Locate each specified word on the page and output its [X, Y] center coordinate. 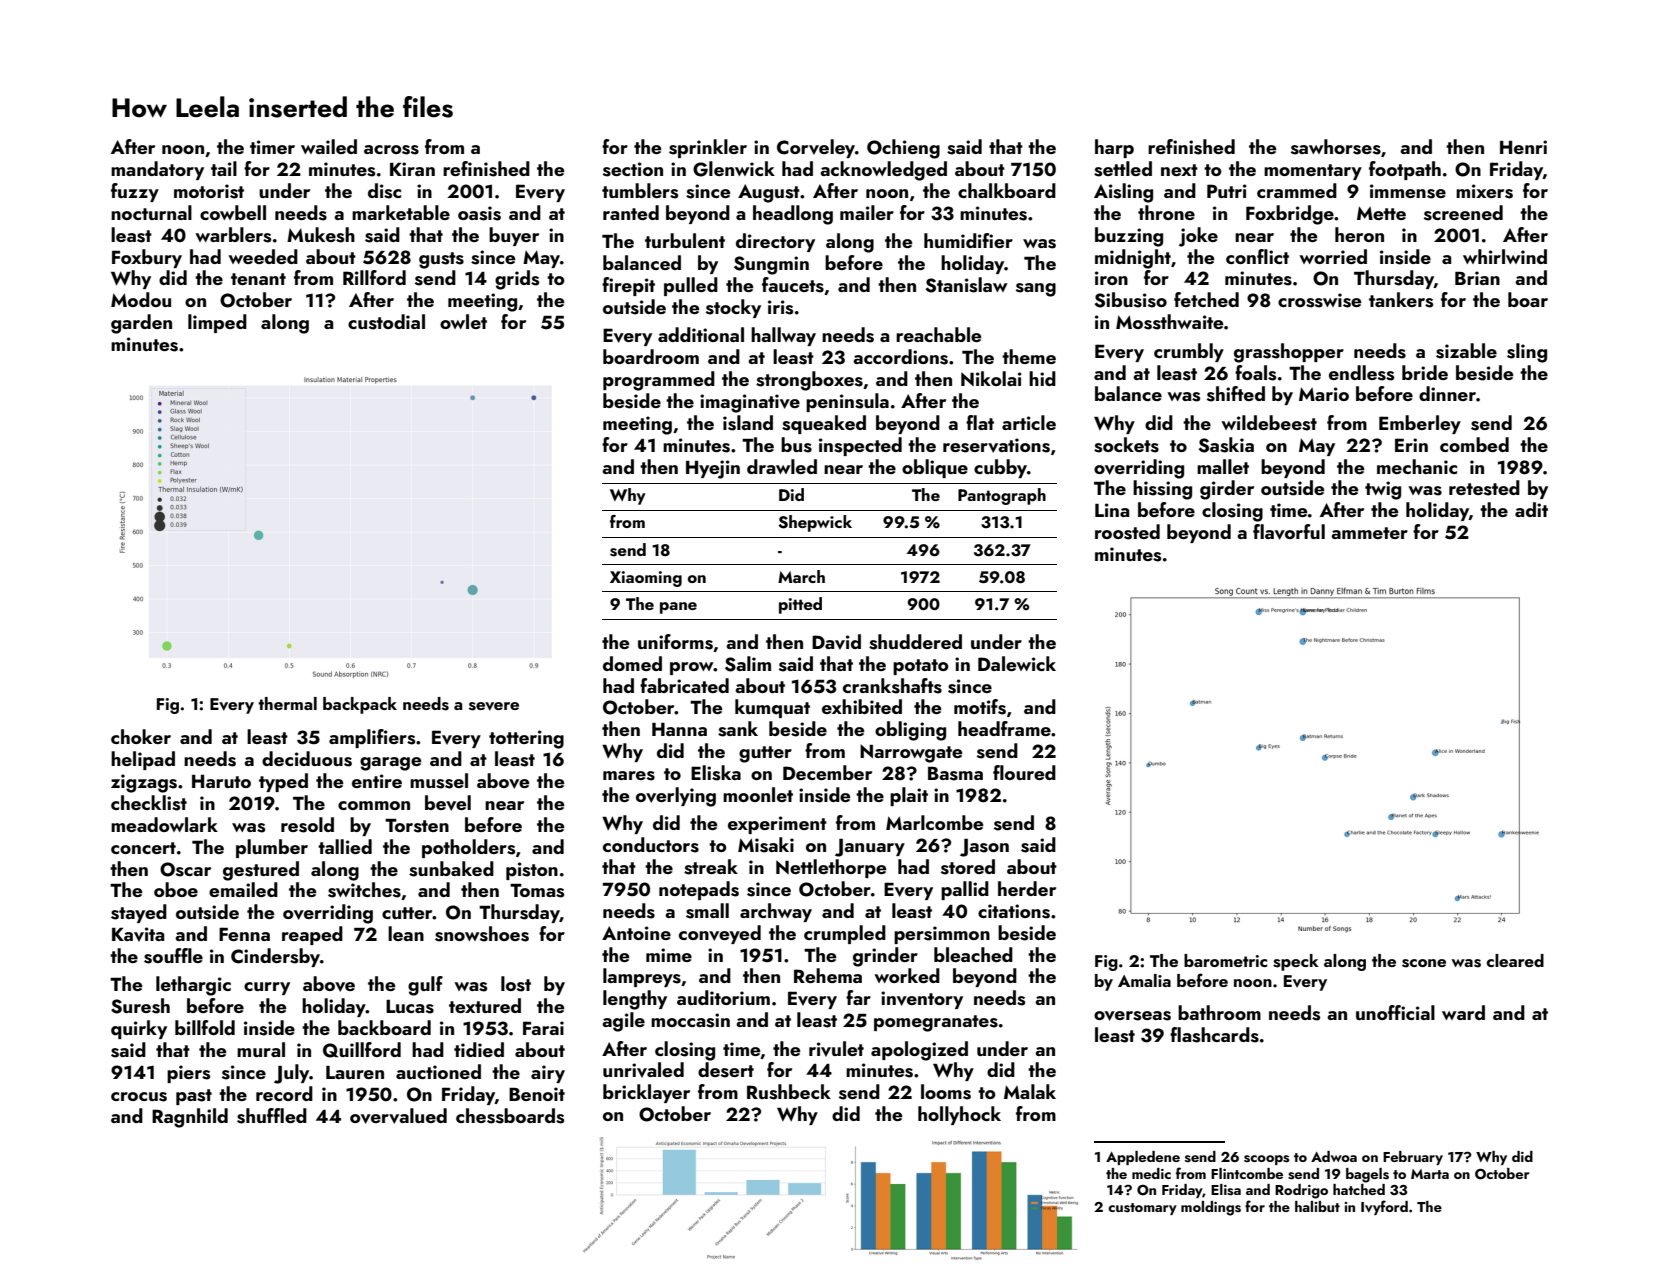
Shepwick [815, 523]
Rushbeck [789, 1092]
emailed [243, 889]
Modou [141, 299]
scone [1424, 963]
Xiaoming [646, 579]
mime [669, 955]
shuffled [272, 1116]
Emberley [1420, 424]
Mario [1324, 394]
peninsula [847, 402]
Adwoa [1334, 1156]
